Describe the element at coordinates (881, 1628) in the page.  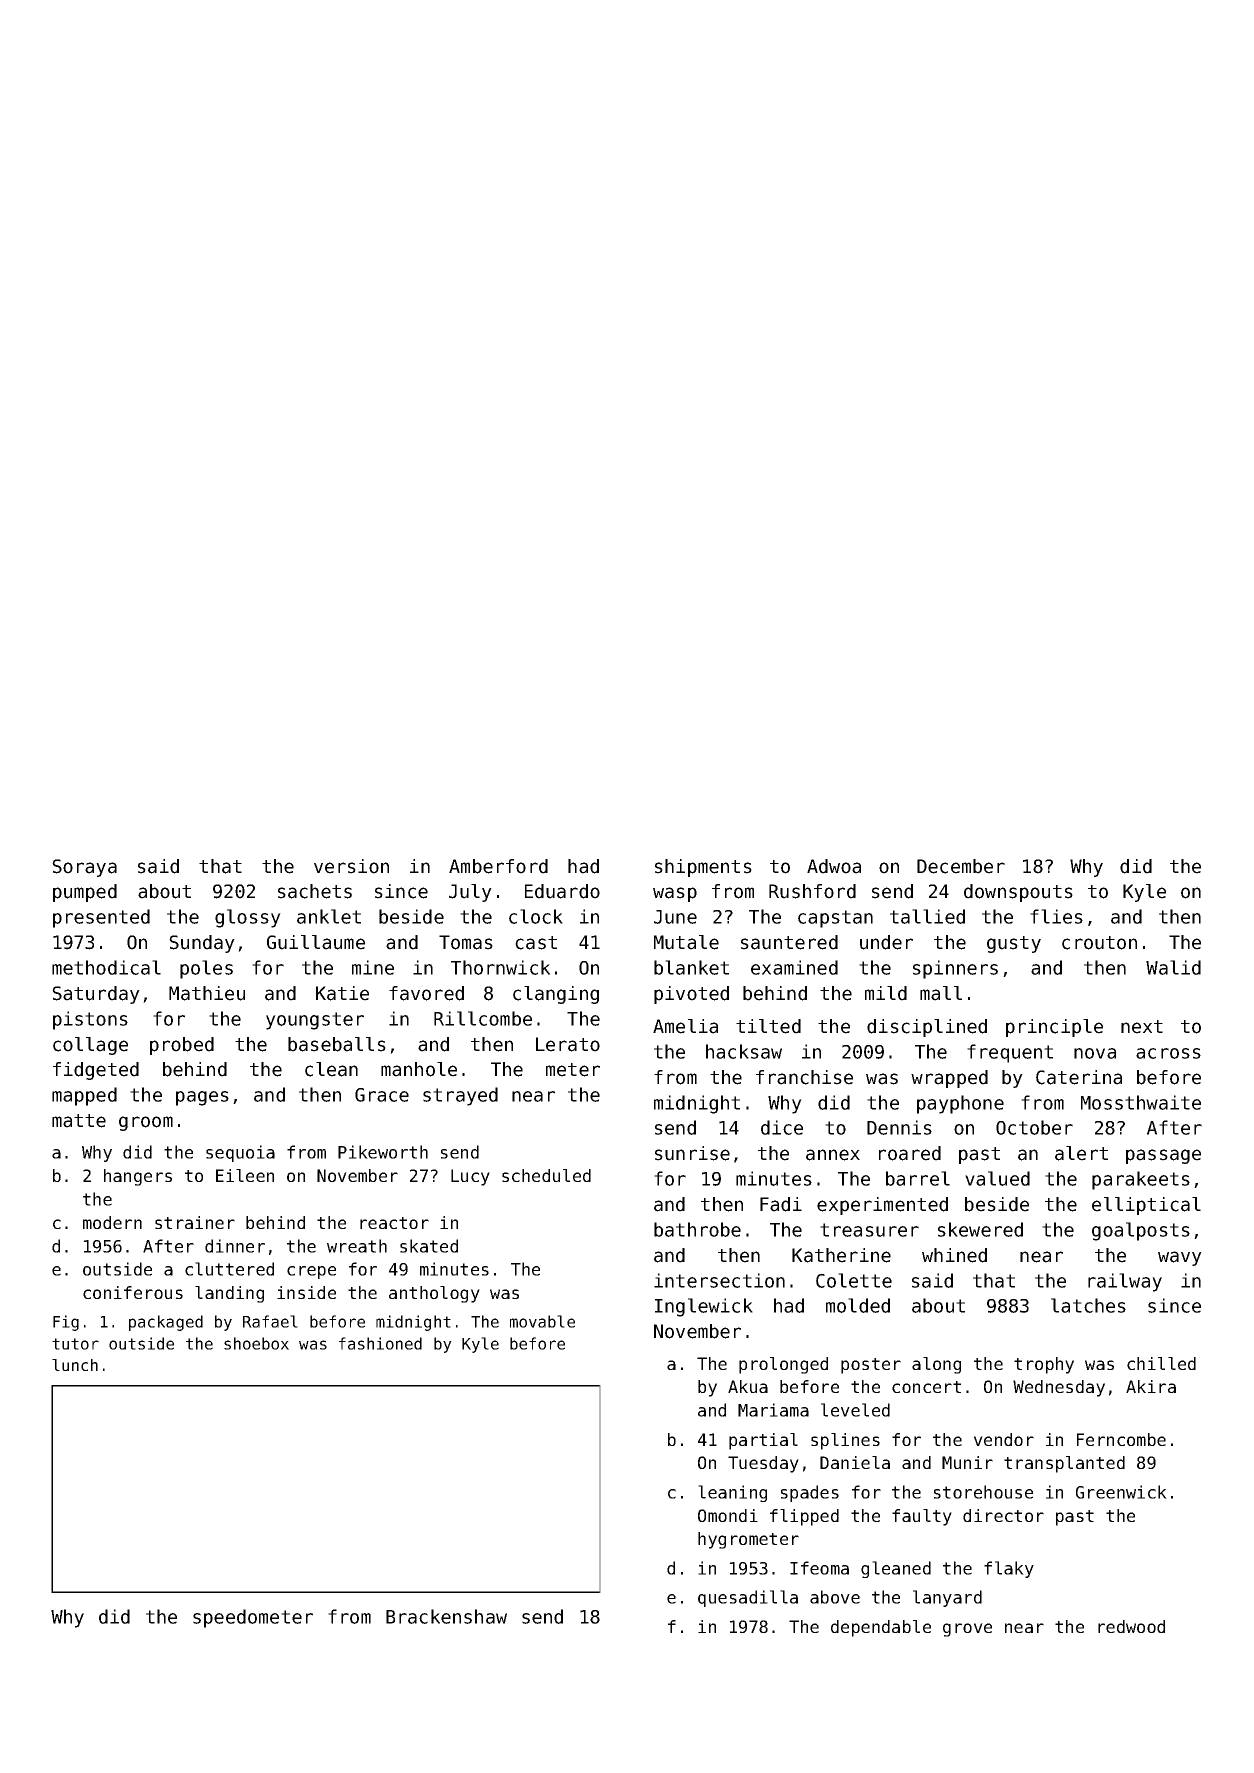
I see `dependable` at that location.
